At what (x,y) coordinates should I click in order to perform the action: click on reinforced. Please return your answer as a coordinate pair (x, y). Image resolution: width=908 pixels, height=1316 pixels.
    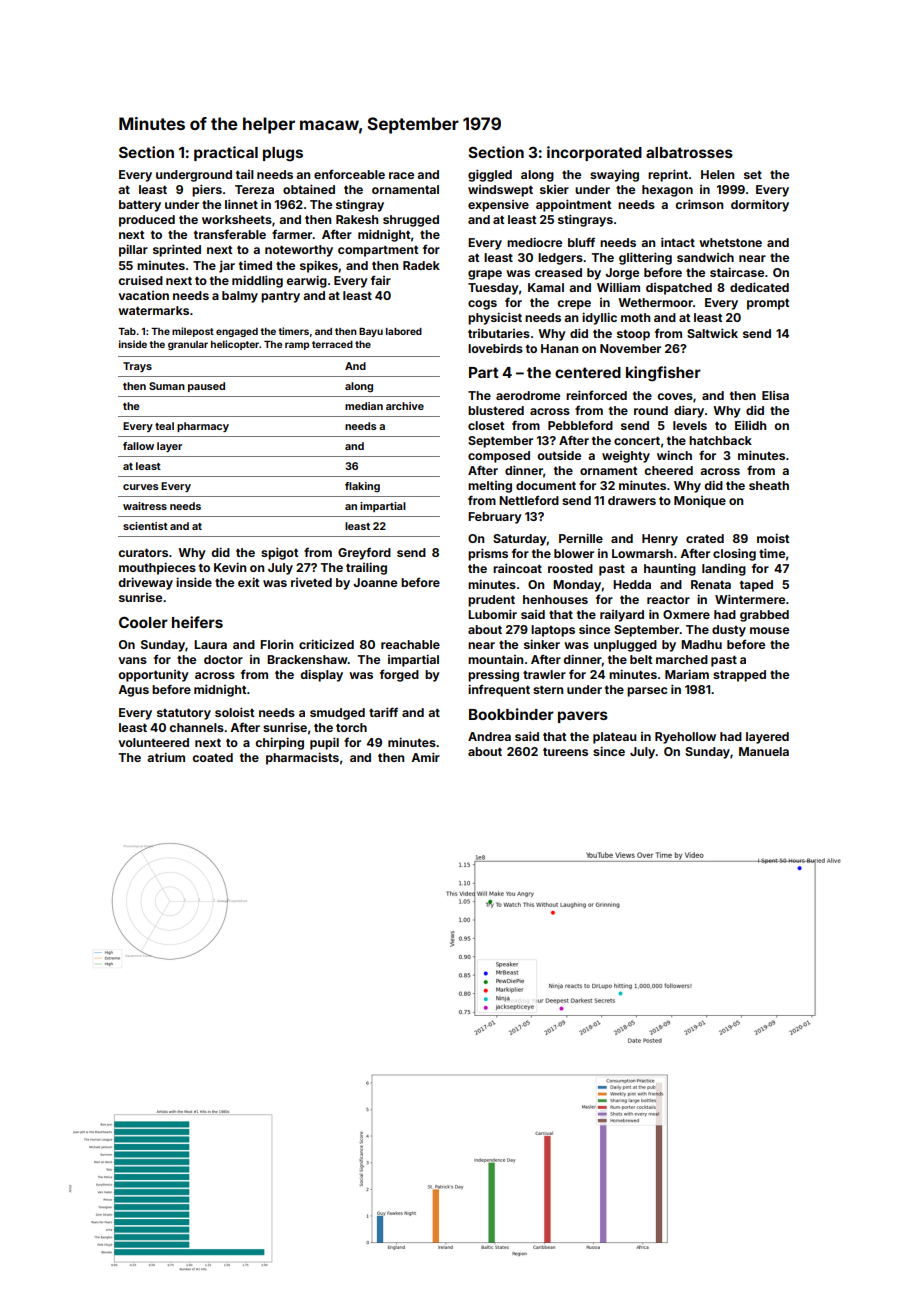
    Looking at the image, I should click on (596, 395).
